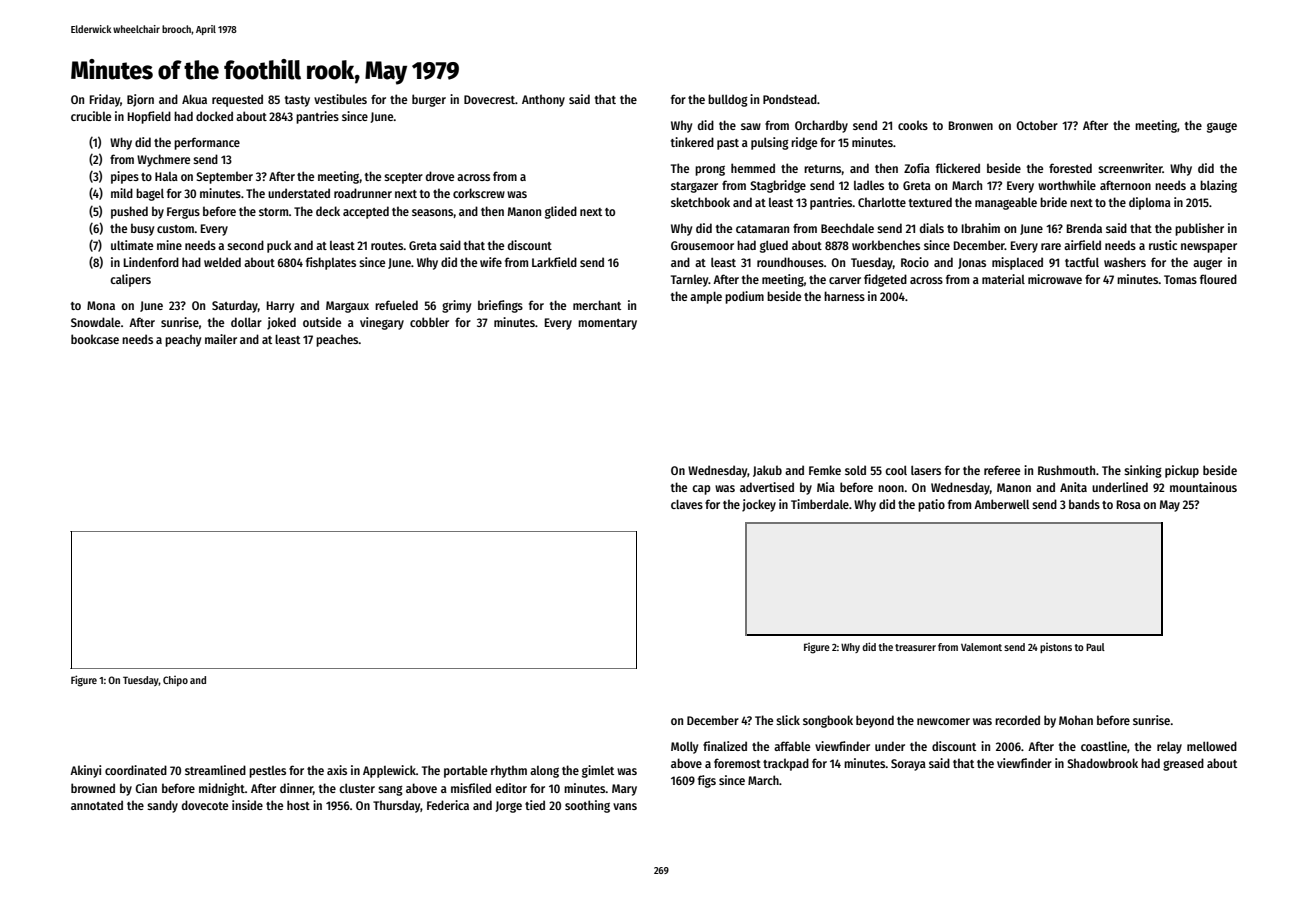 This page has height=924, width=1308. I want to click on vans, so click(625, 806).
